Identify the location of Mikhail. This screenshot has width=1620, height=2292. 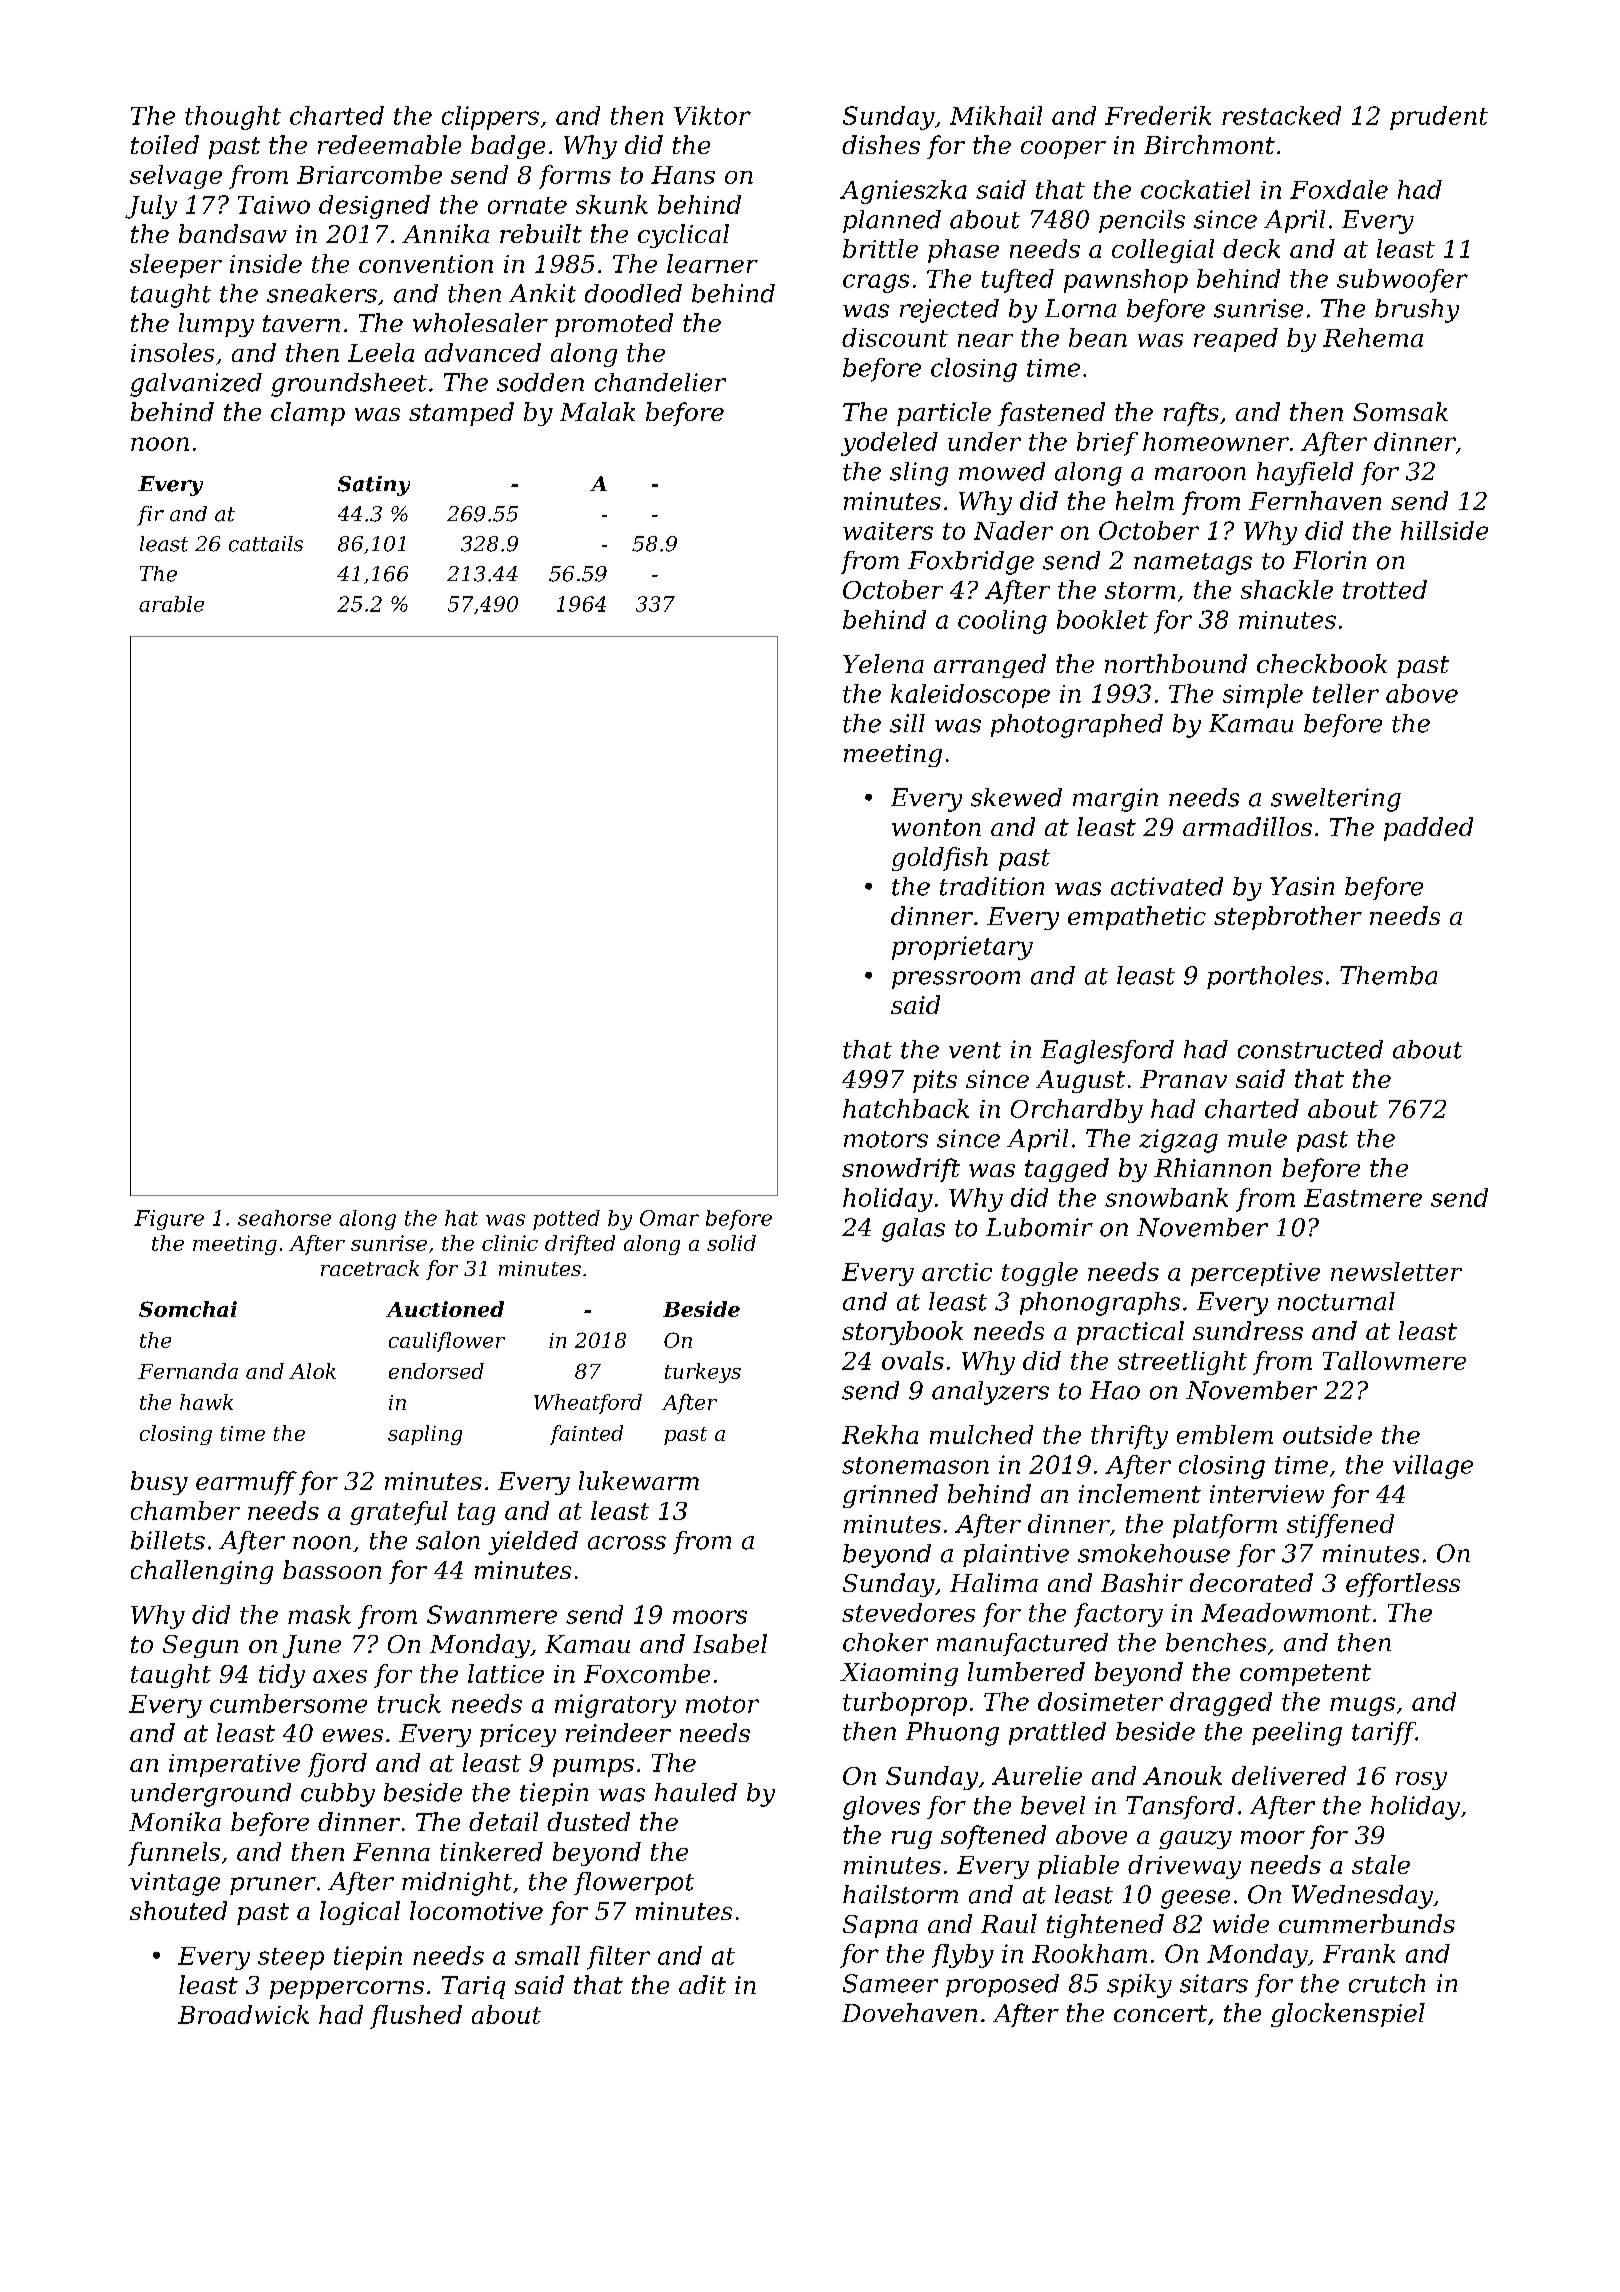
(996, 115).
